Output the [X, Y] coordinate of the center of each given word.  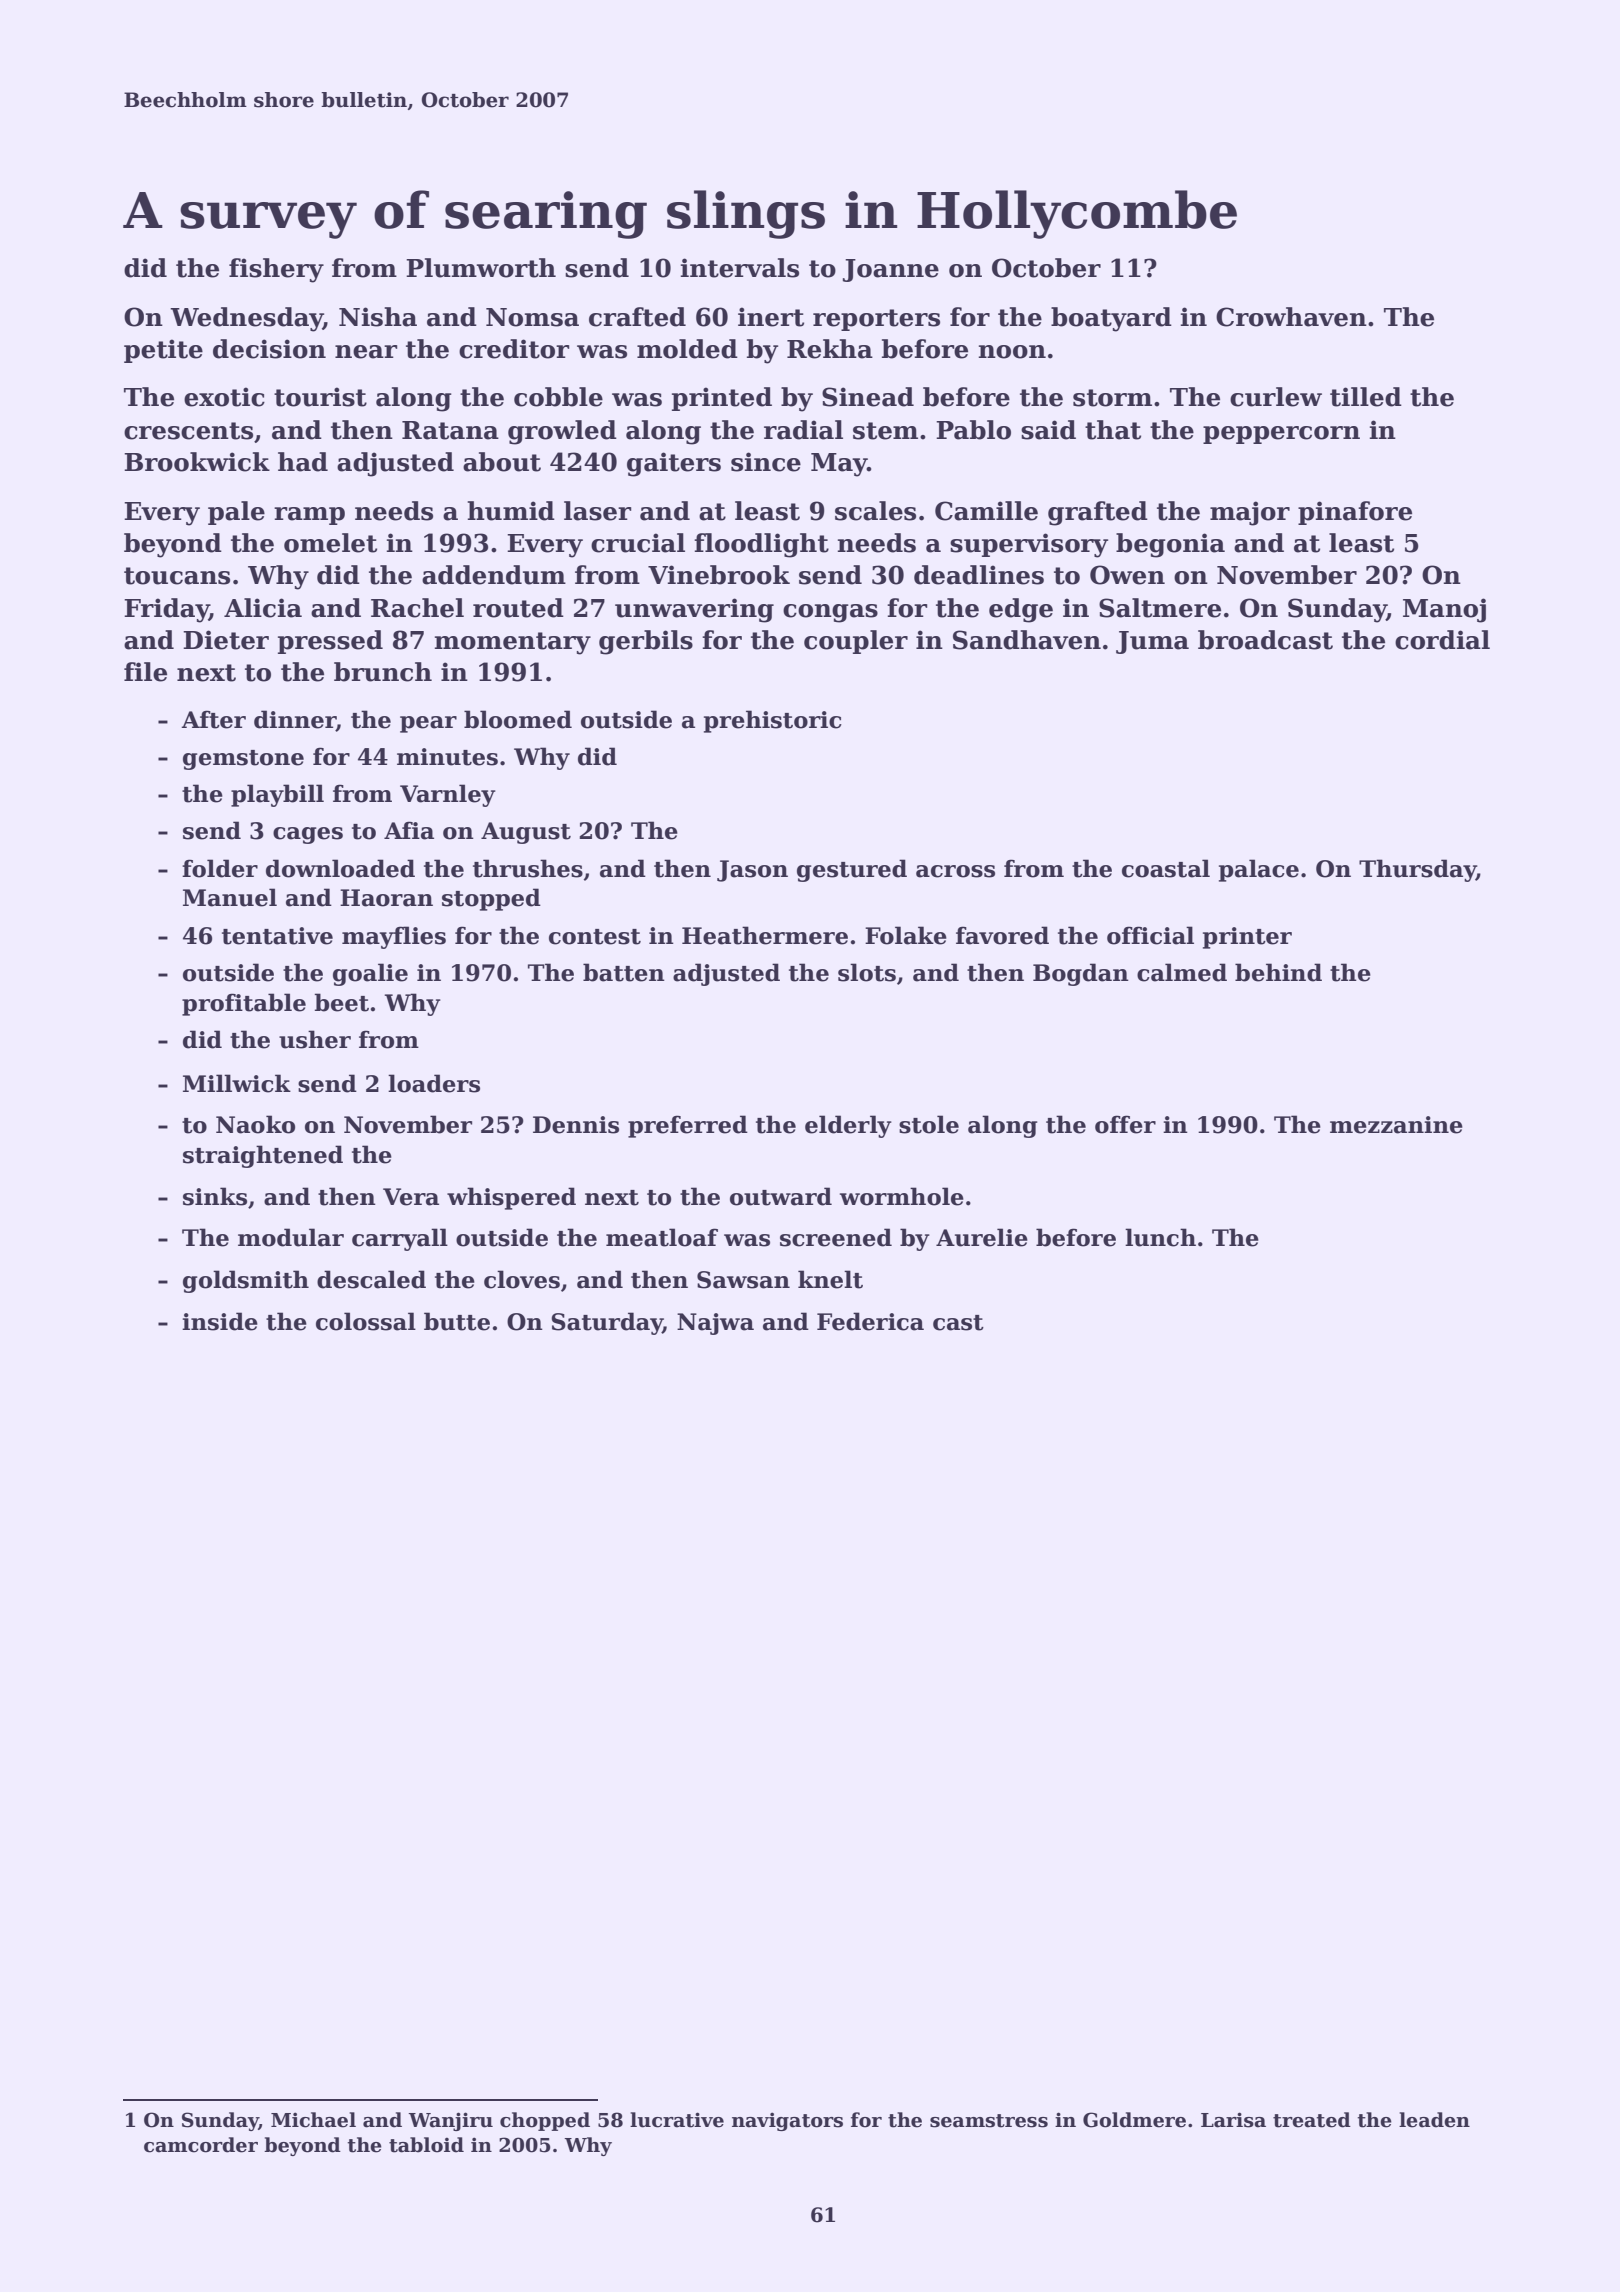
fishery [276, 270]
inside [220, 1321]
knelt [830, 1279]
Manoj [1444, 610]
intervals [740, 268]
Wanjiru [450, 2121]
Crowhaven [1291, 317]
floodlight [761, 545]
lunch [1160, 1237]
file [145, 672]
